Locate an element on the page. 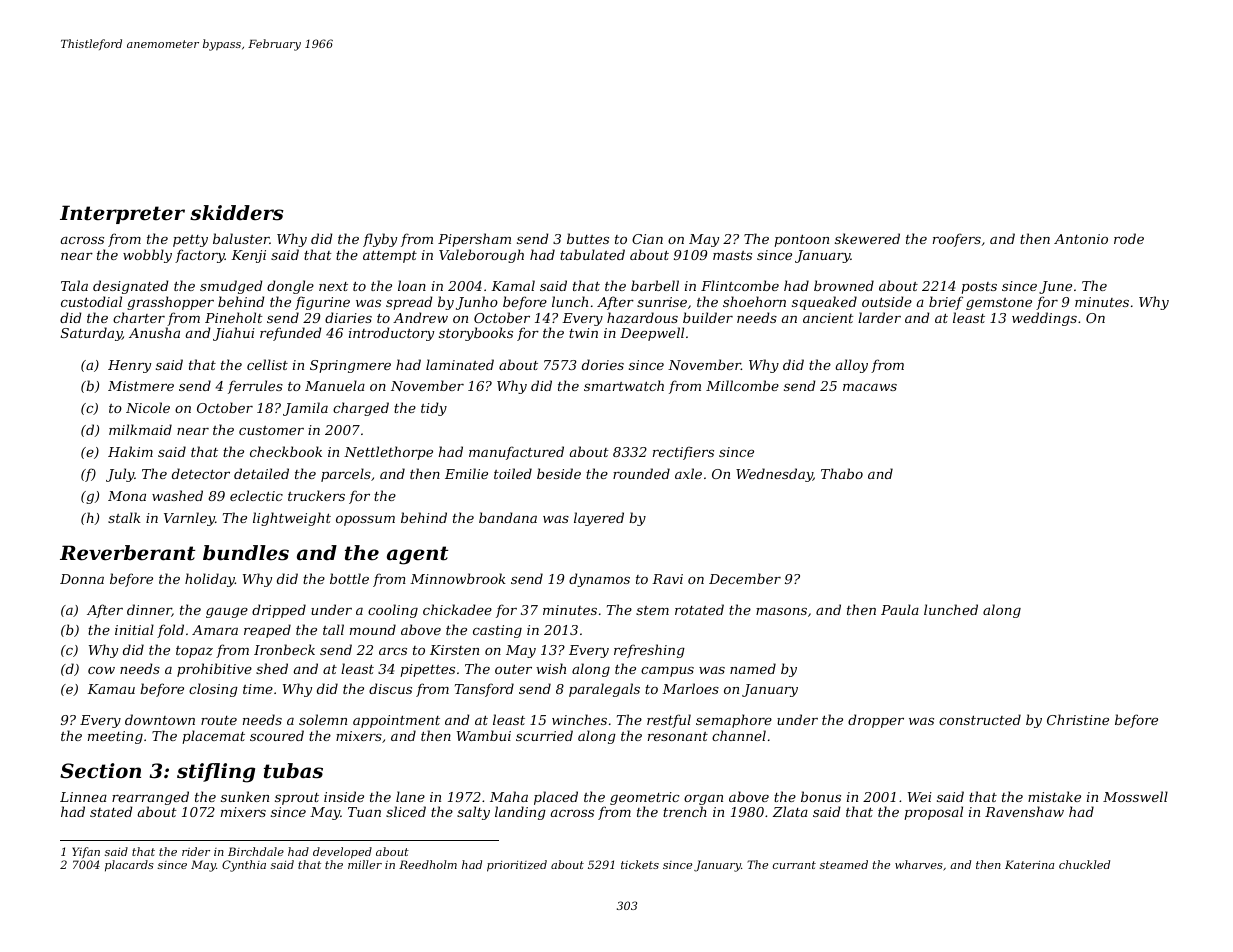  scurried is located at coordinates (544, 735).
